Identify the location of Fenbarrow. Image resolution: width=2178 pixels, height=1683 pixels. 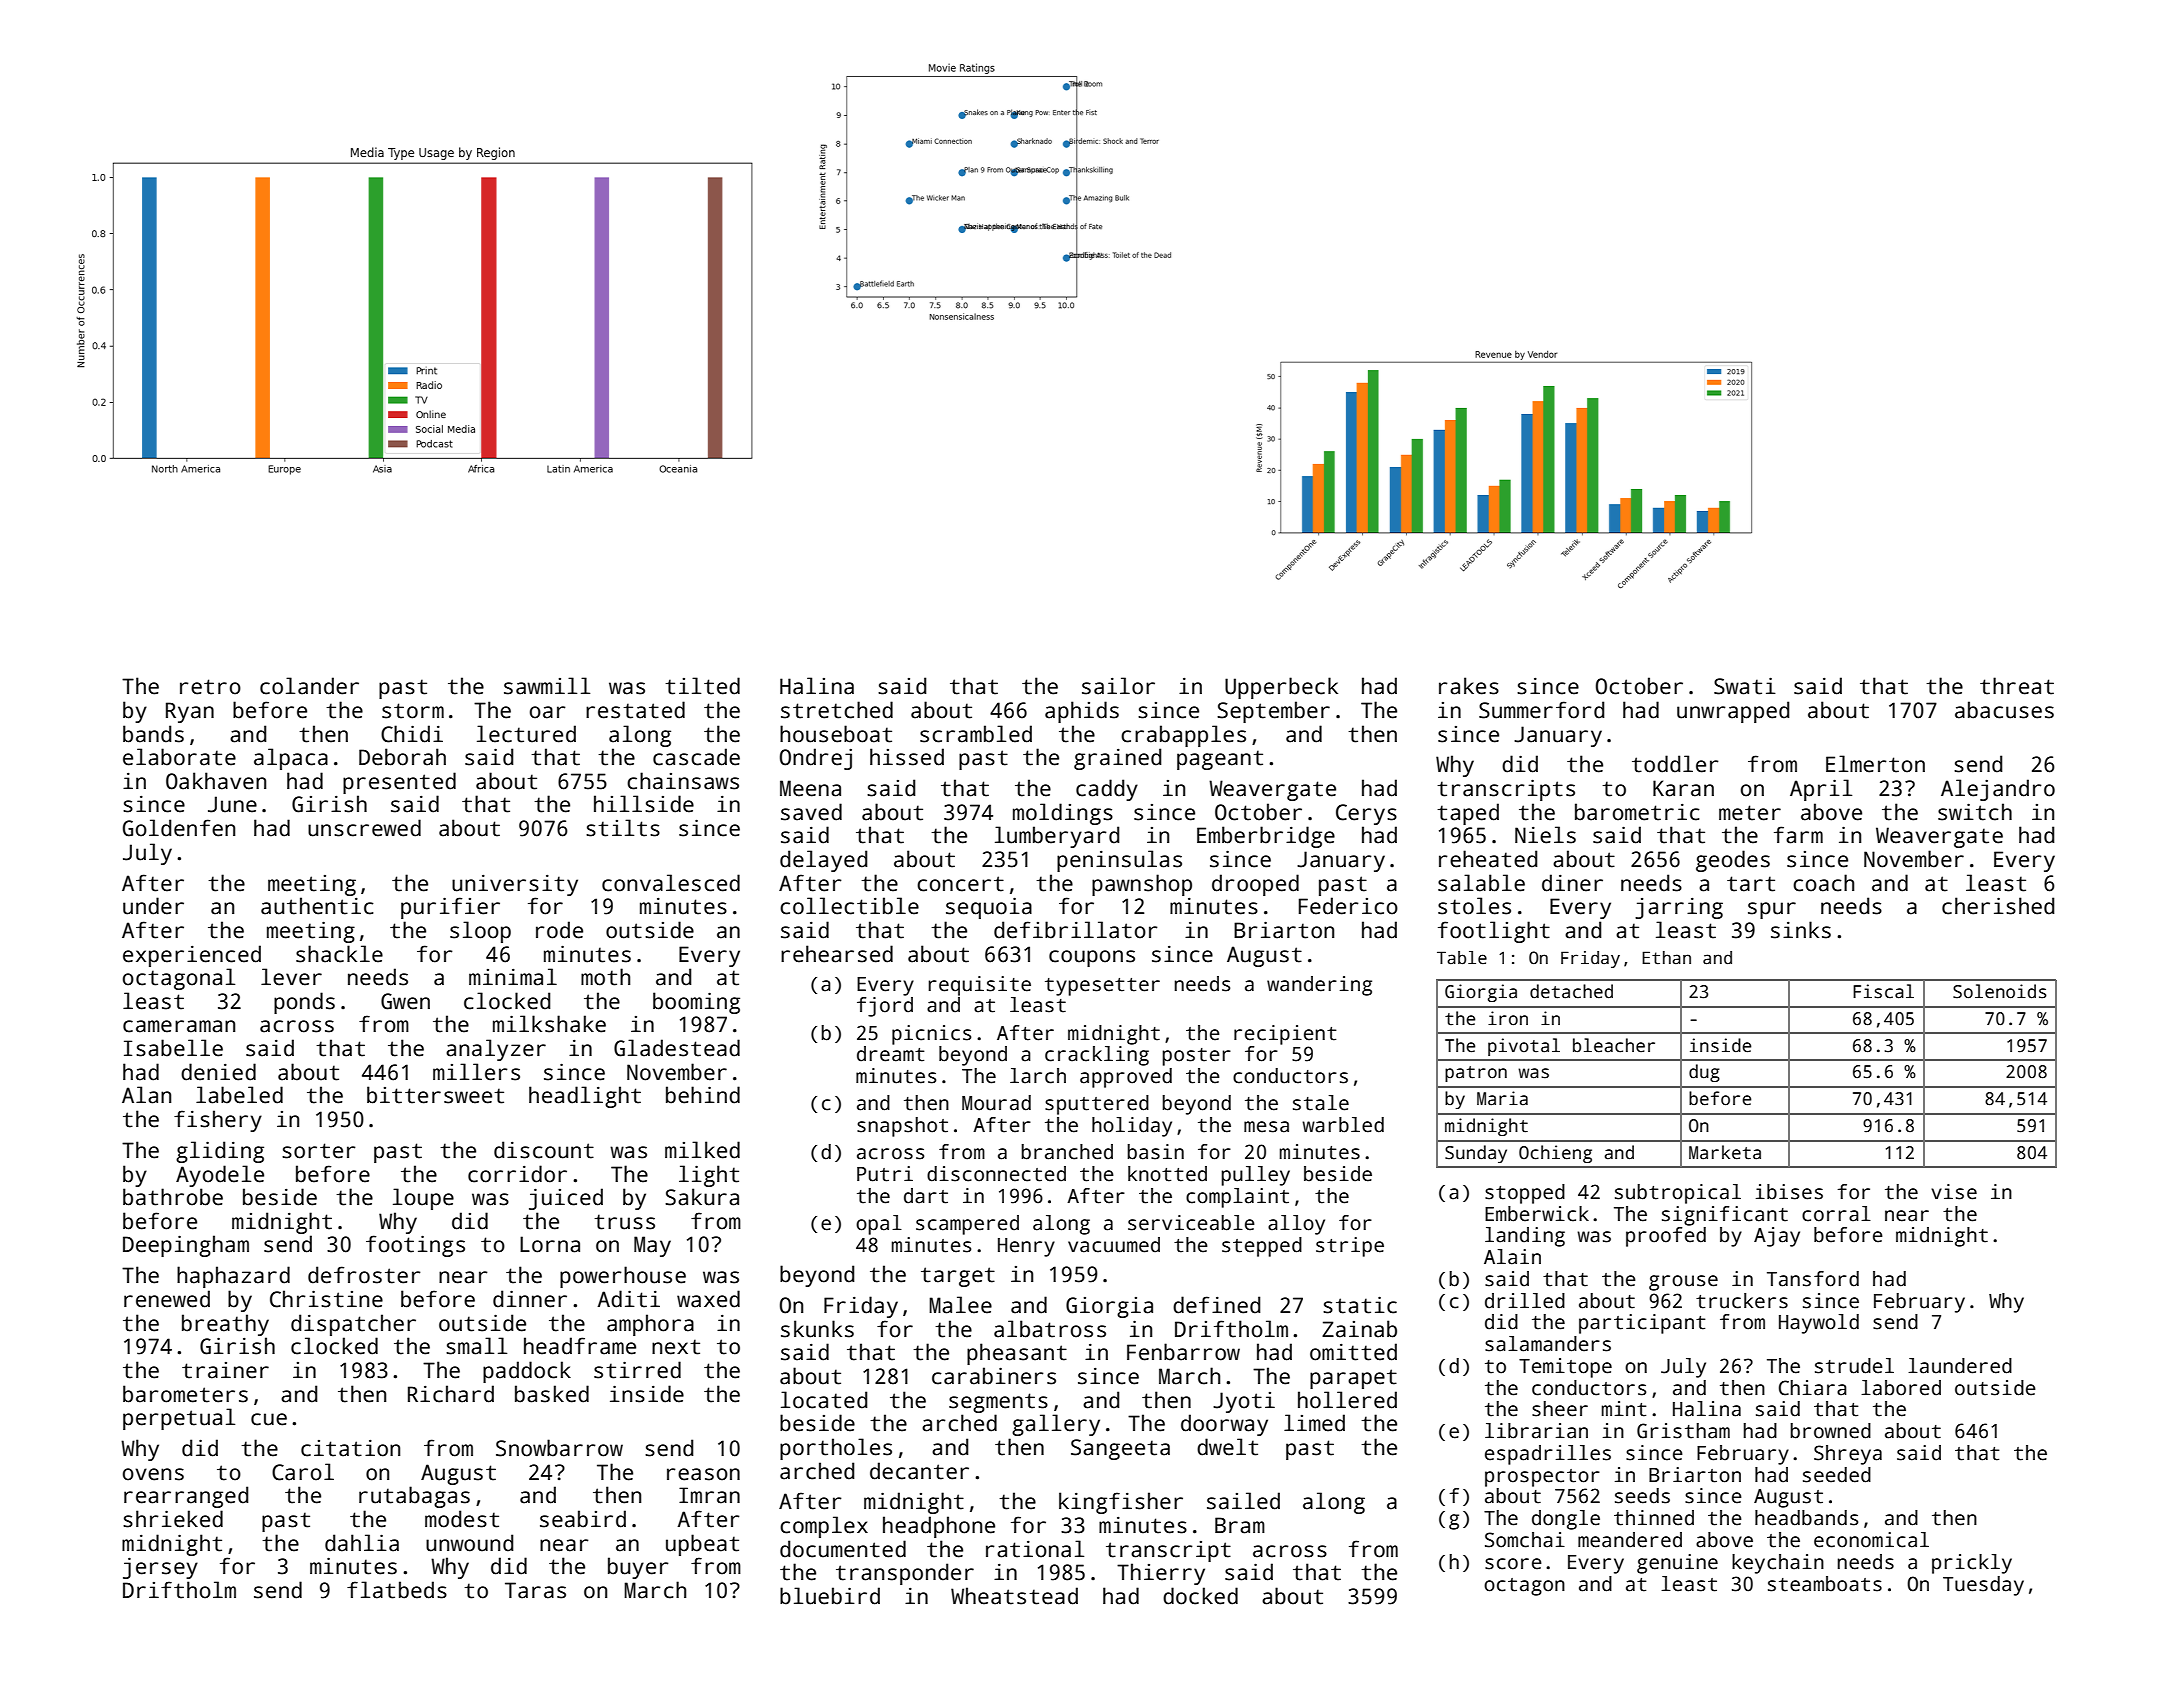
(1183, 1352).
